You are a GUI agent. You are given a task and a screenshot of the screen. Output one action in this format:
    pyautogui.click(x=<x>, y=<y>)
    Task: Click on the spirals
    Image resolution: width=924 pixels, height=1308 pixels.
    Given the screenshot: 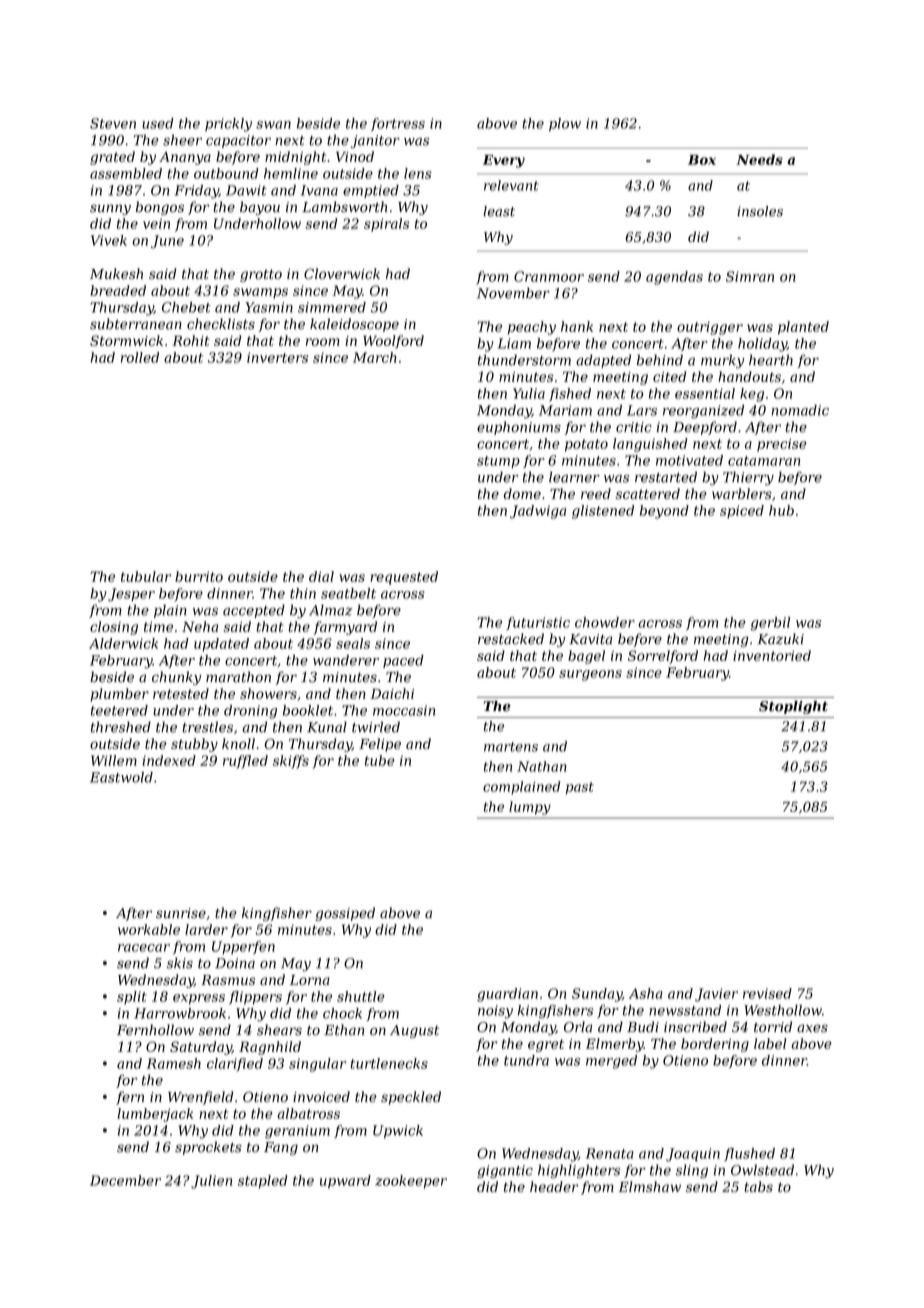 What is the action you would take?
    pyautogui.click(x=386, y=225)
